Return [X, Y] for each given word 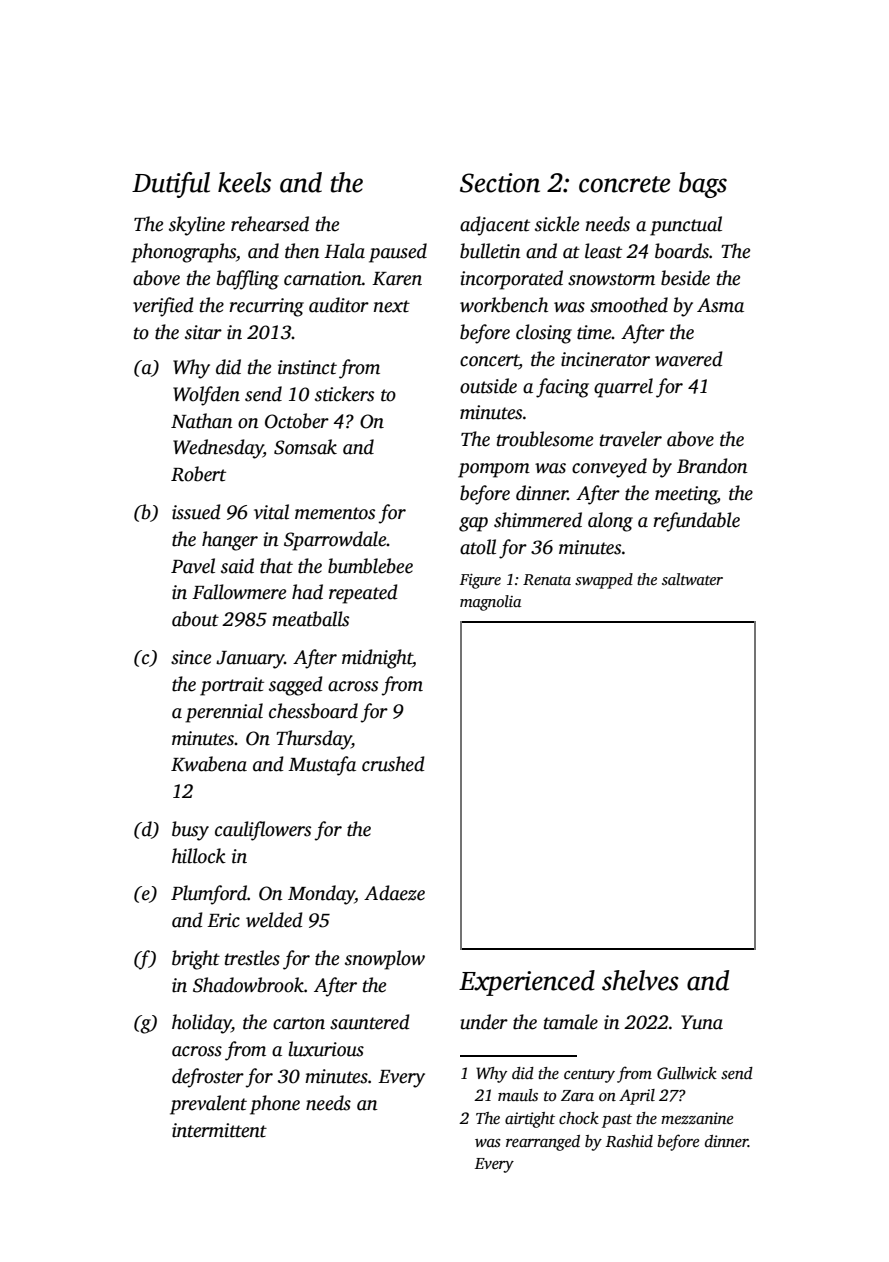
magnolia [490, 603]
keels [244, 182]
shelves [640, 980]
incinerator [605, 359]
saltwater [692, 579]
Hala [344, 251]
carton [299, 1023]
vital [271, 512]
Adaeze [394, 893]
